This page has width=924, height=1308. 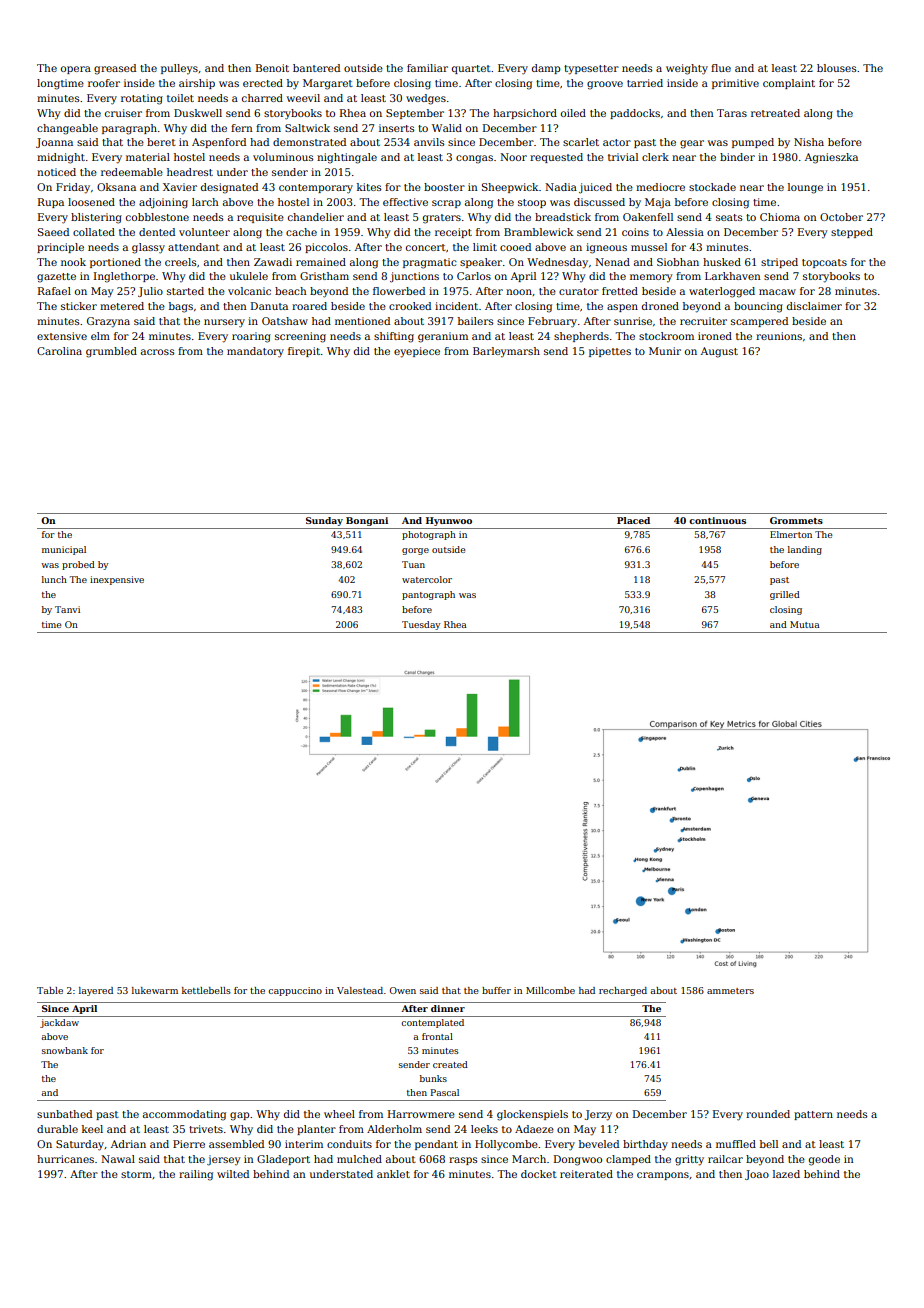 What do you see at coordinates (65, 1159) in the page?
I see `hurricanes` at bounding box center [65, 1159].
